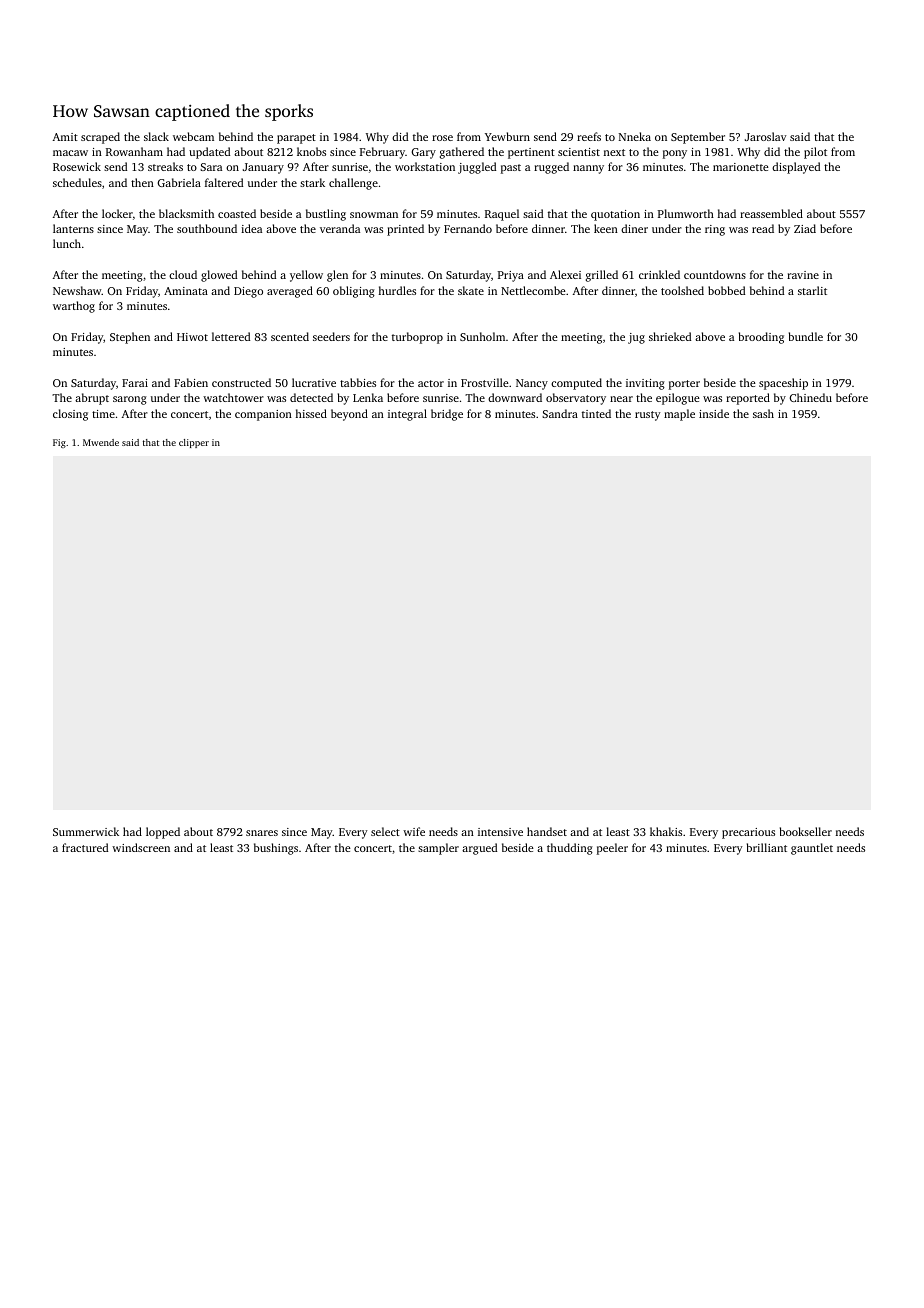  What do you see at coordinates (407, 415) in the screenshot?
I see `integral` at bounding box center [407, 415].
